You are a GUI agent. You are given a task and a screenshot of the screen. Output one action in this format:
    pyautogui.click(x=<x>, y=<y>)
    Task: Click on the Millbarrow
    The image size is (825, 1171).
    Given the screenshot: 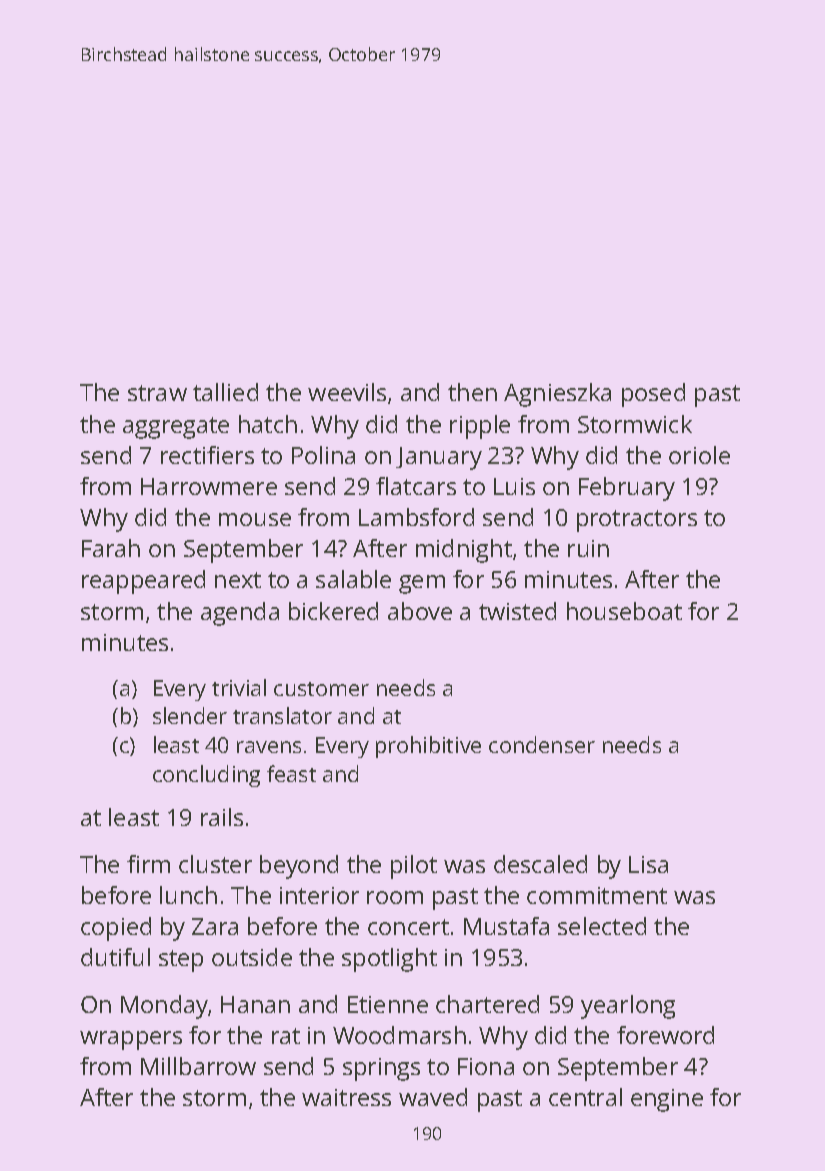 What is the action you would take?
    pyautogui.click(x=198, y=1066)
